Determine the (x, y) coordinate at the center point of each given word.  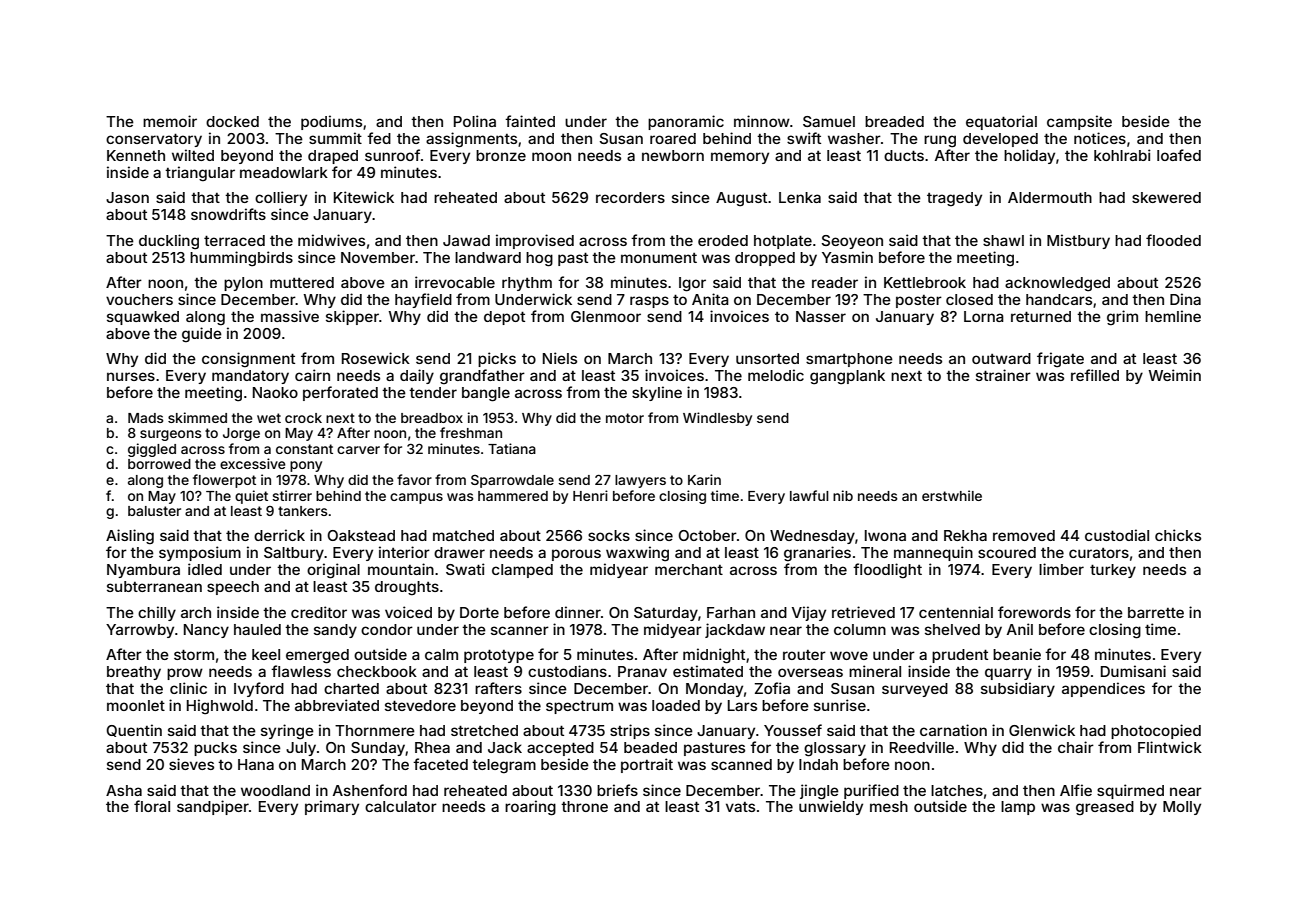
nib (843, 495)
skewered (1166, 197)
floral (152, 806)
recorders (630, 197)
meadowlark (284, 172)
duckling (169, 242)
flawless (301, 671)
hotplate (783, 242)
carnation (953, 730)
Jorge (241, 434)
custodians (567, 671)
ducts (904, 155)
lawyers (640, 481)
